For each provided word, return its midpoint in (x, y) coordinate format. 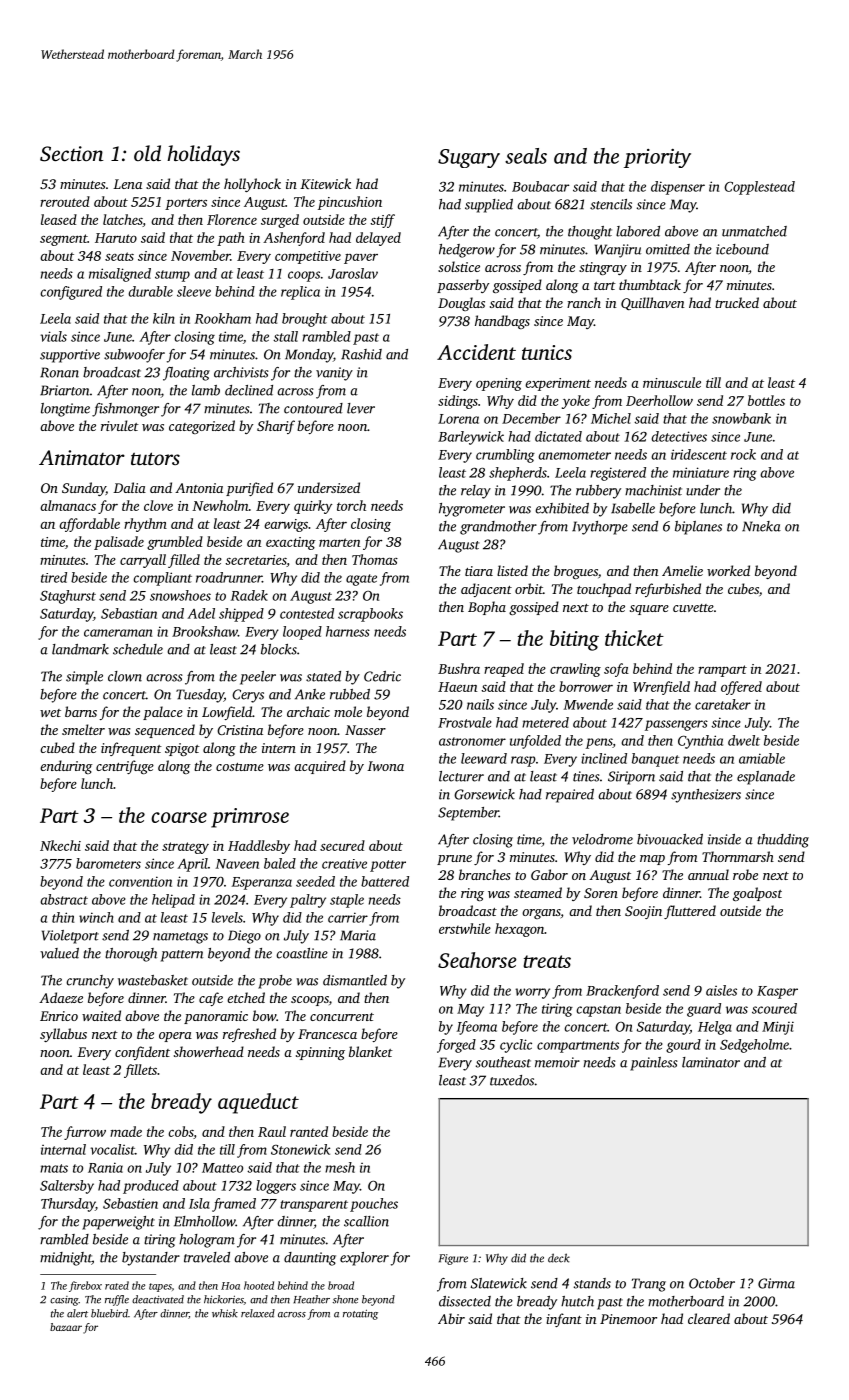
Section (72, 154)
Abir (451, 1318)
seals (526, 156)
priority (657, 158)
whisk (225, 1313)
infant (564, 1320)
